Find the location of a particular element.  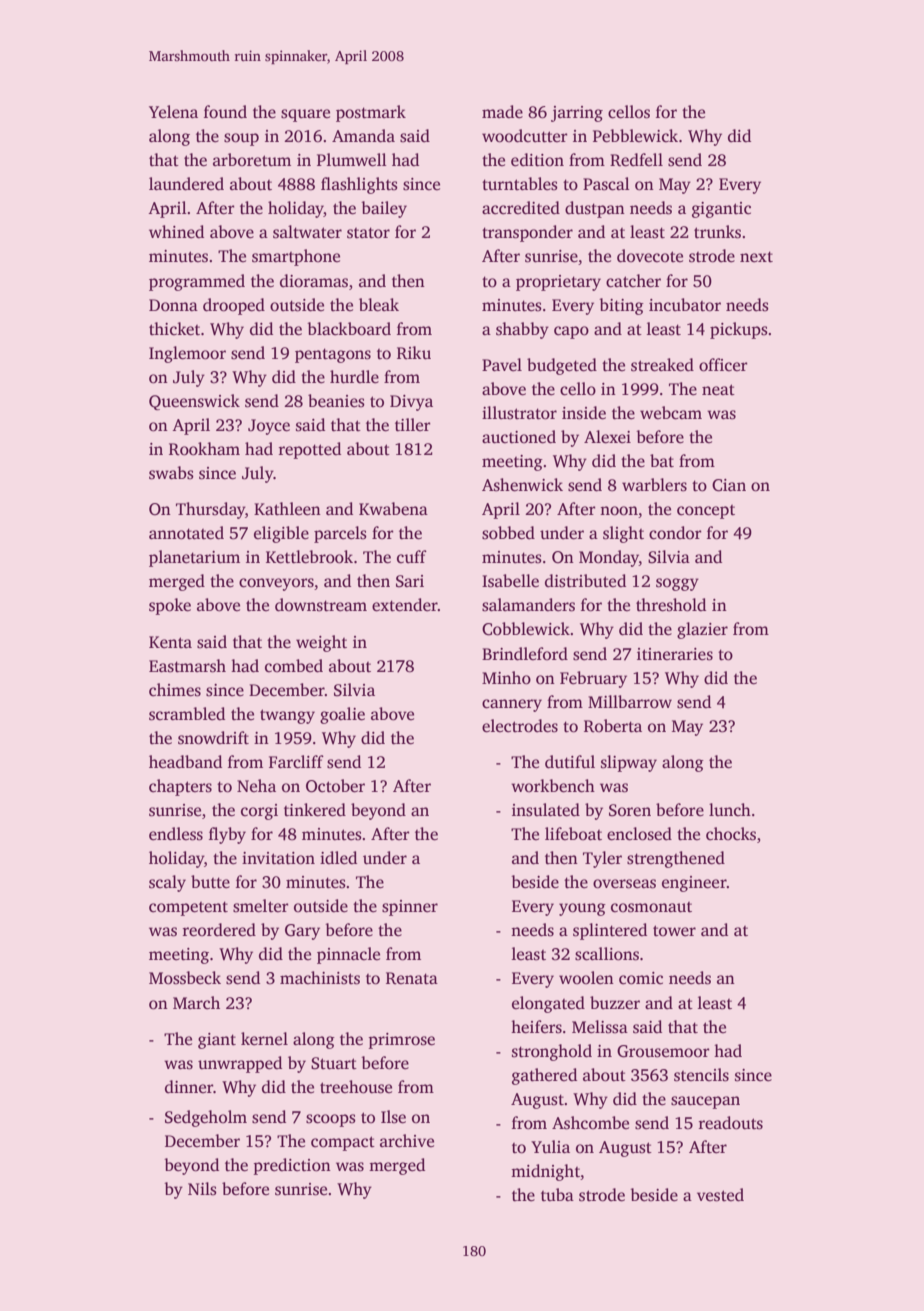

Cobblewick is located at coordinates (526, 629).
